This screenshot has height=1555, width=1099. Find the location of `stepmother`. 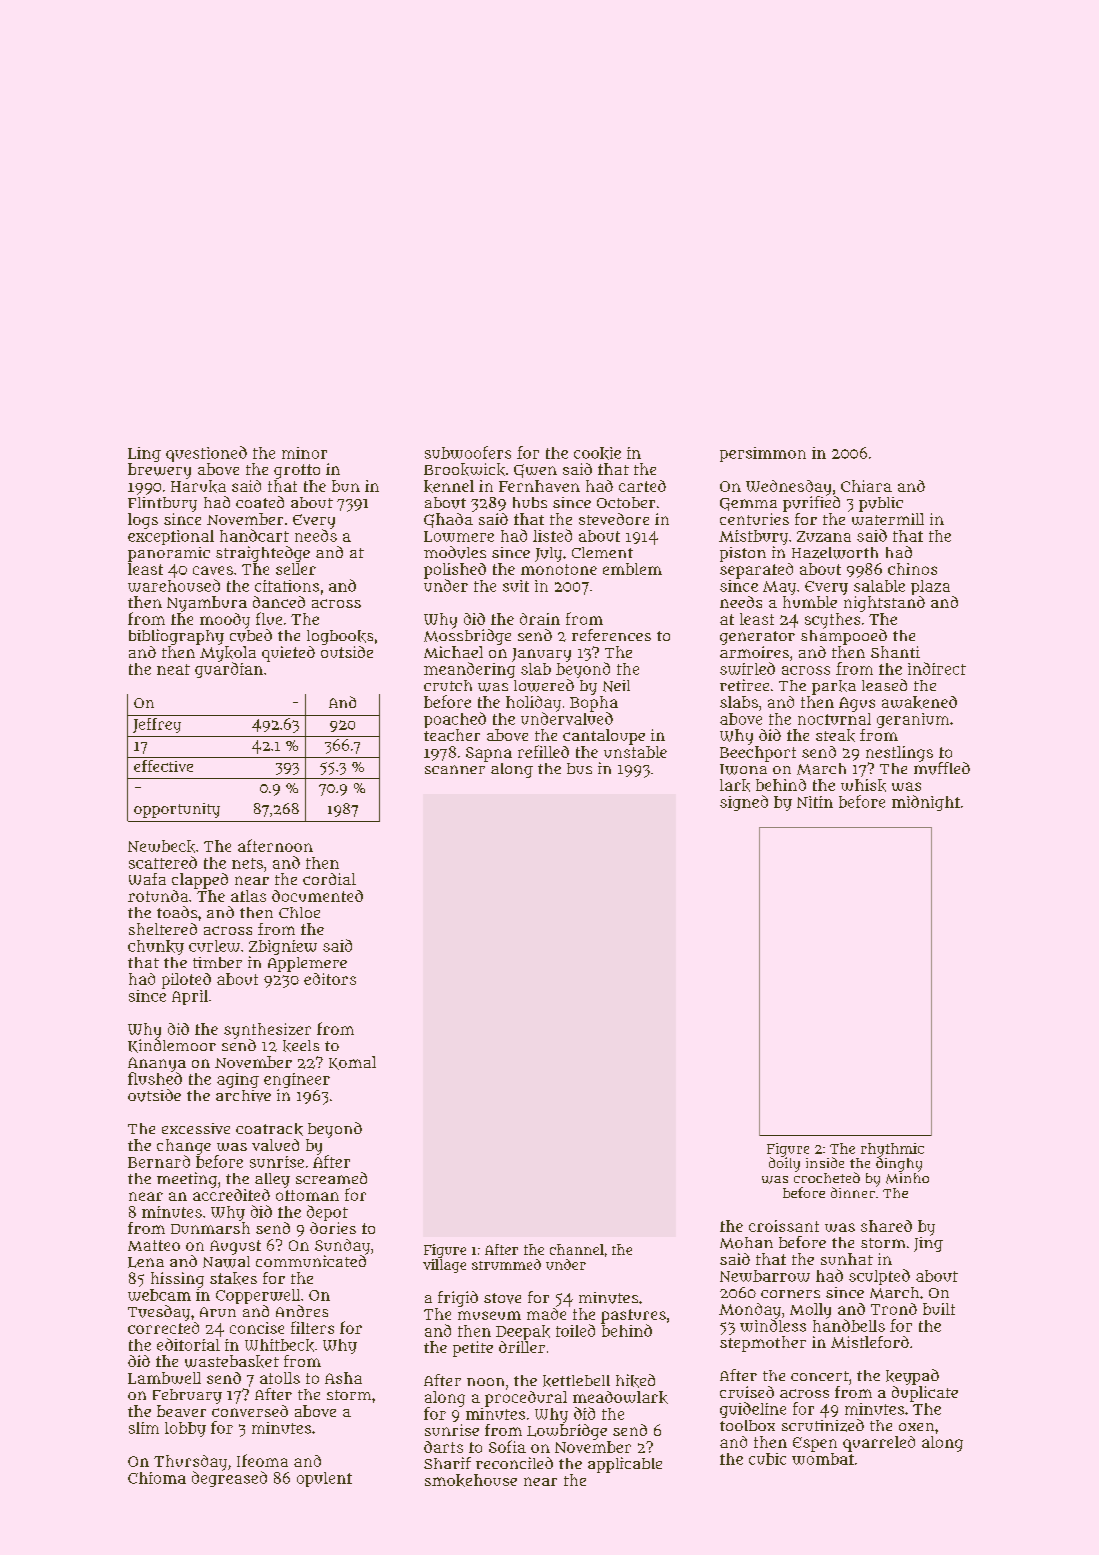

stepmother is located at coordinates (763, 1344).
